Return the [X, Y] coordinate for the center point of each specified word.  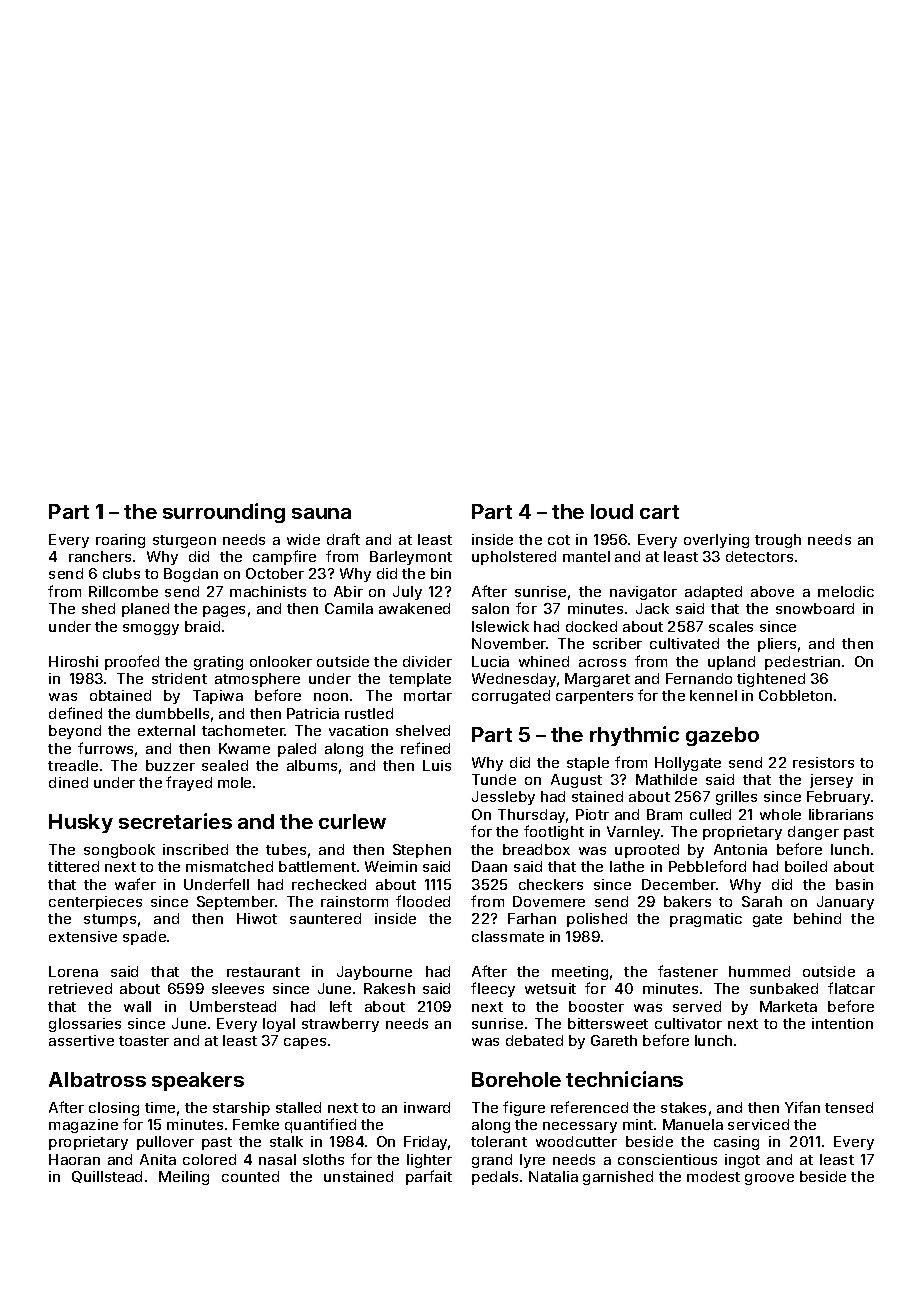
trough [778, 541]
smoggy [151, 629]
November [509, 643]
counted [250, 1176]
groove [769, 1179]
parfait [429, 1177]
